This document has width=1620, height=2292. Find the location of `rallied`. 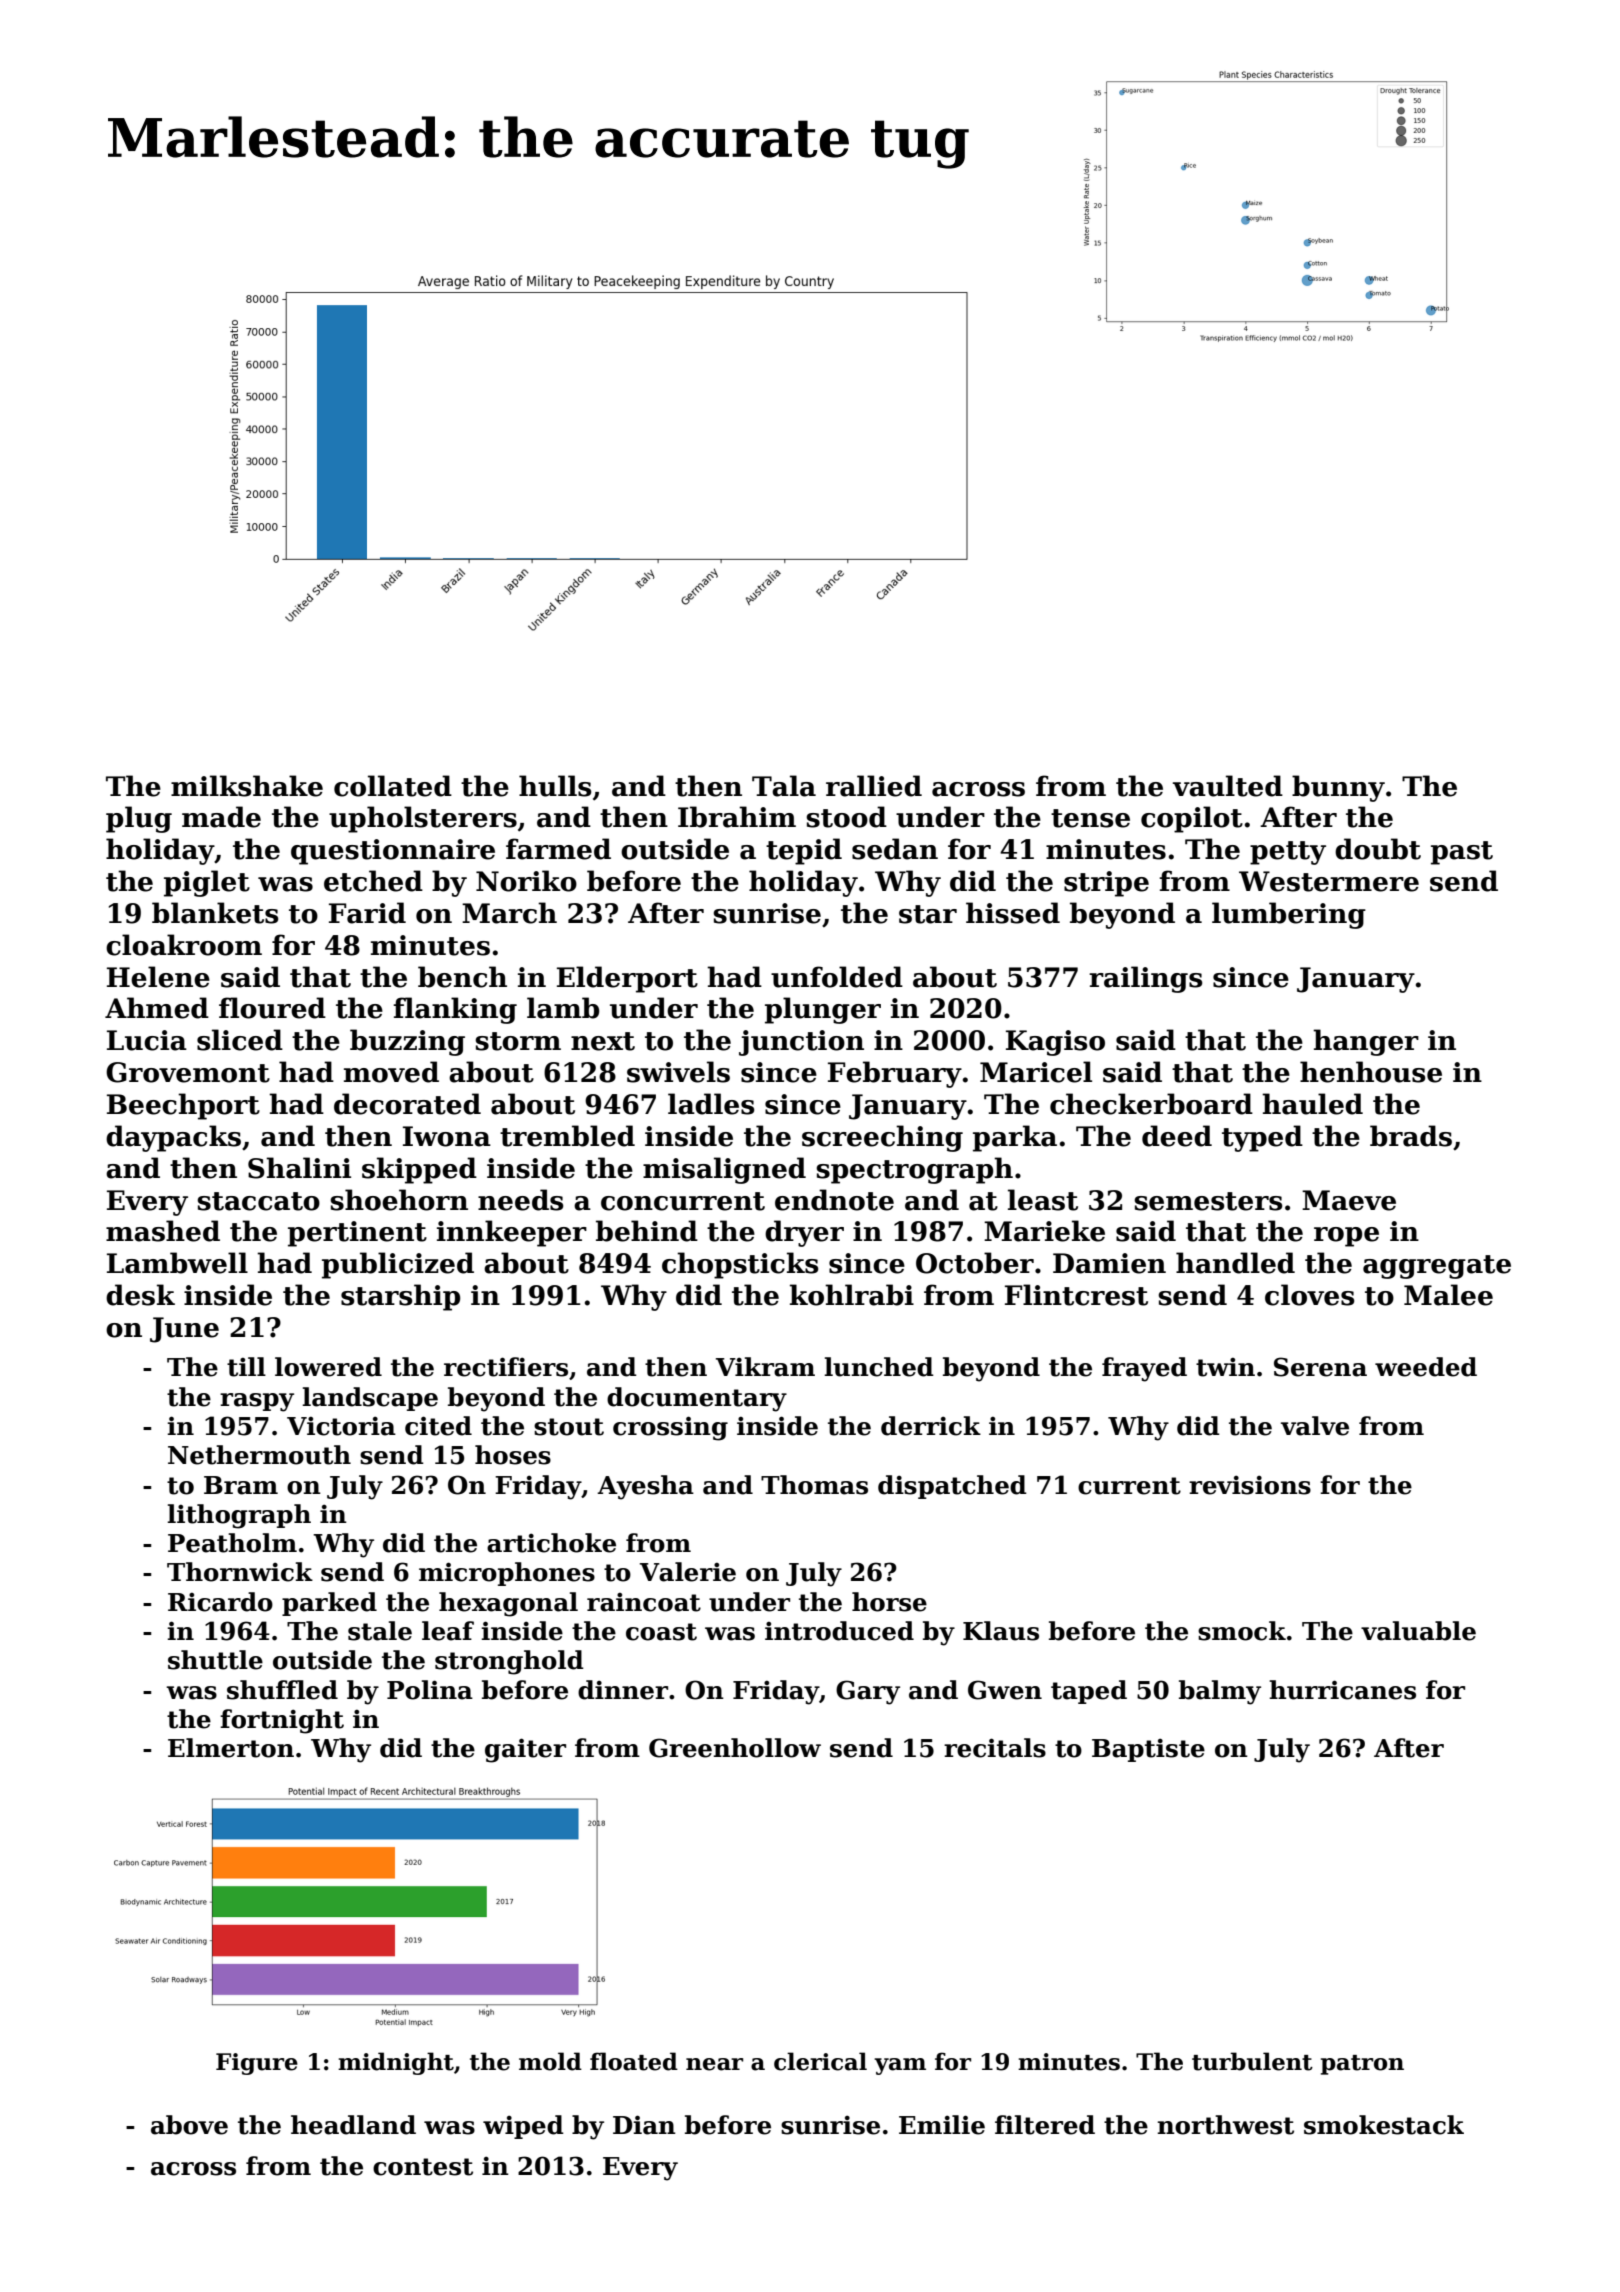

rallied is located at coordinates (874, 786).
